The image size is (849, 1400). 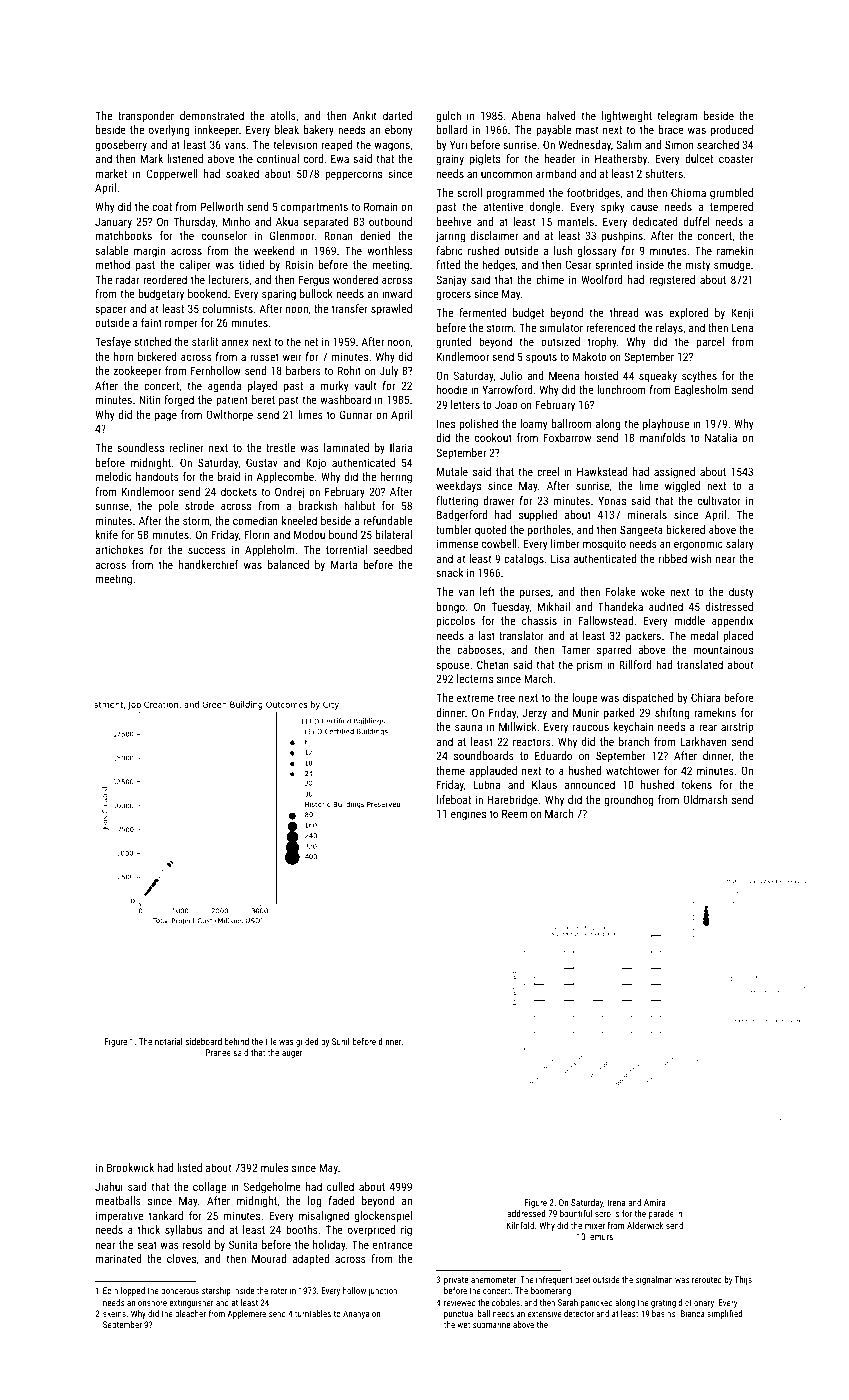 What do you see at coordinates (114, 1313) in the screenshot?
I see `skeins` at bounding box center [114, 1313].
